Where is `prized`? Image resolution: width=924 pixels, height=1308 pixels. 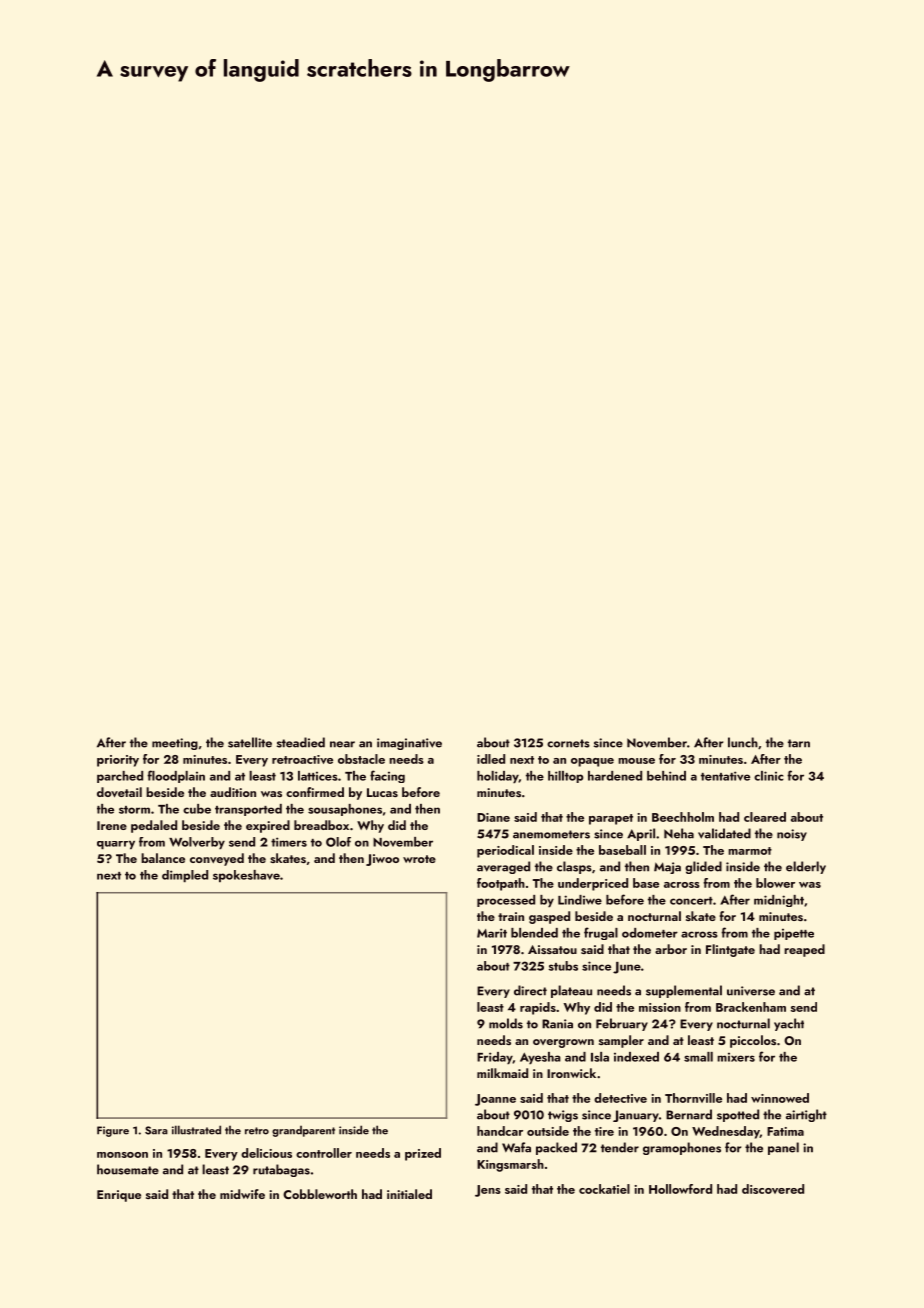
prized is located at coordinates (423, 1154).
